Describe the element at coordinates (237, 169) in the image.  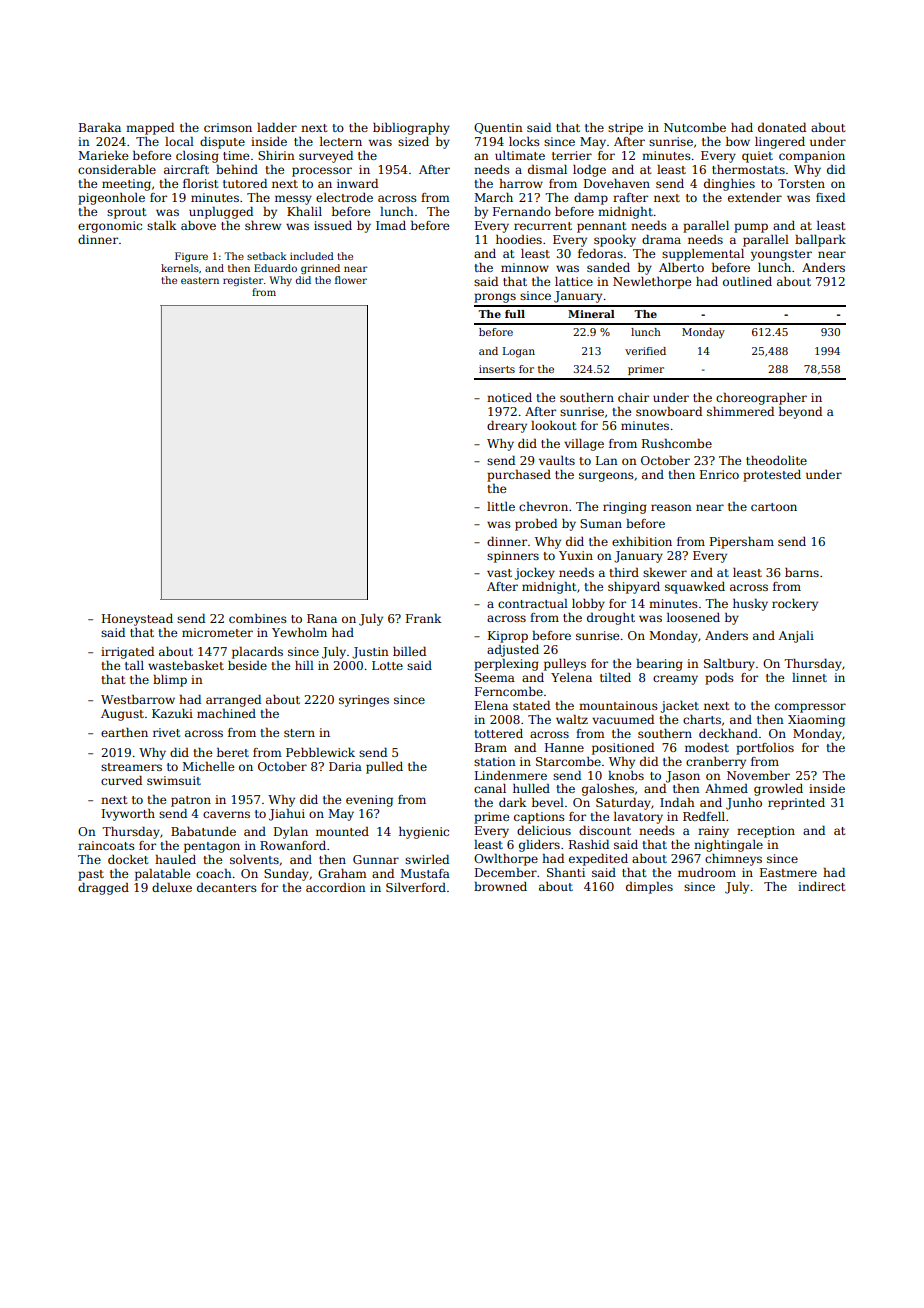
I see `behind` at that location.
